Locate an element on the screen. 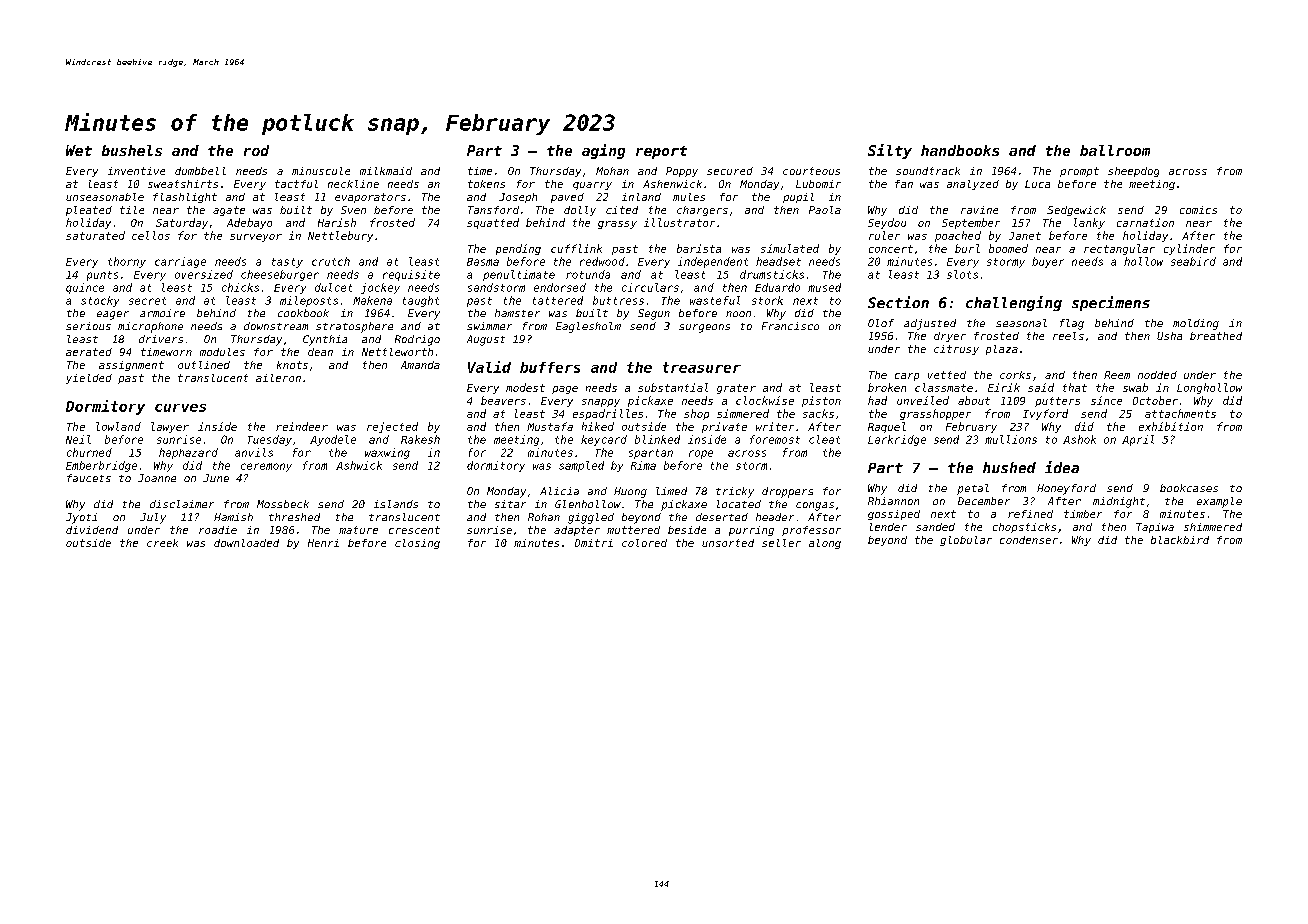  circulars is located at coordinates (650, 287).
